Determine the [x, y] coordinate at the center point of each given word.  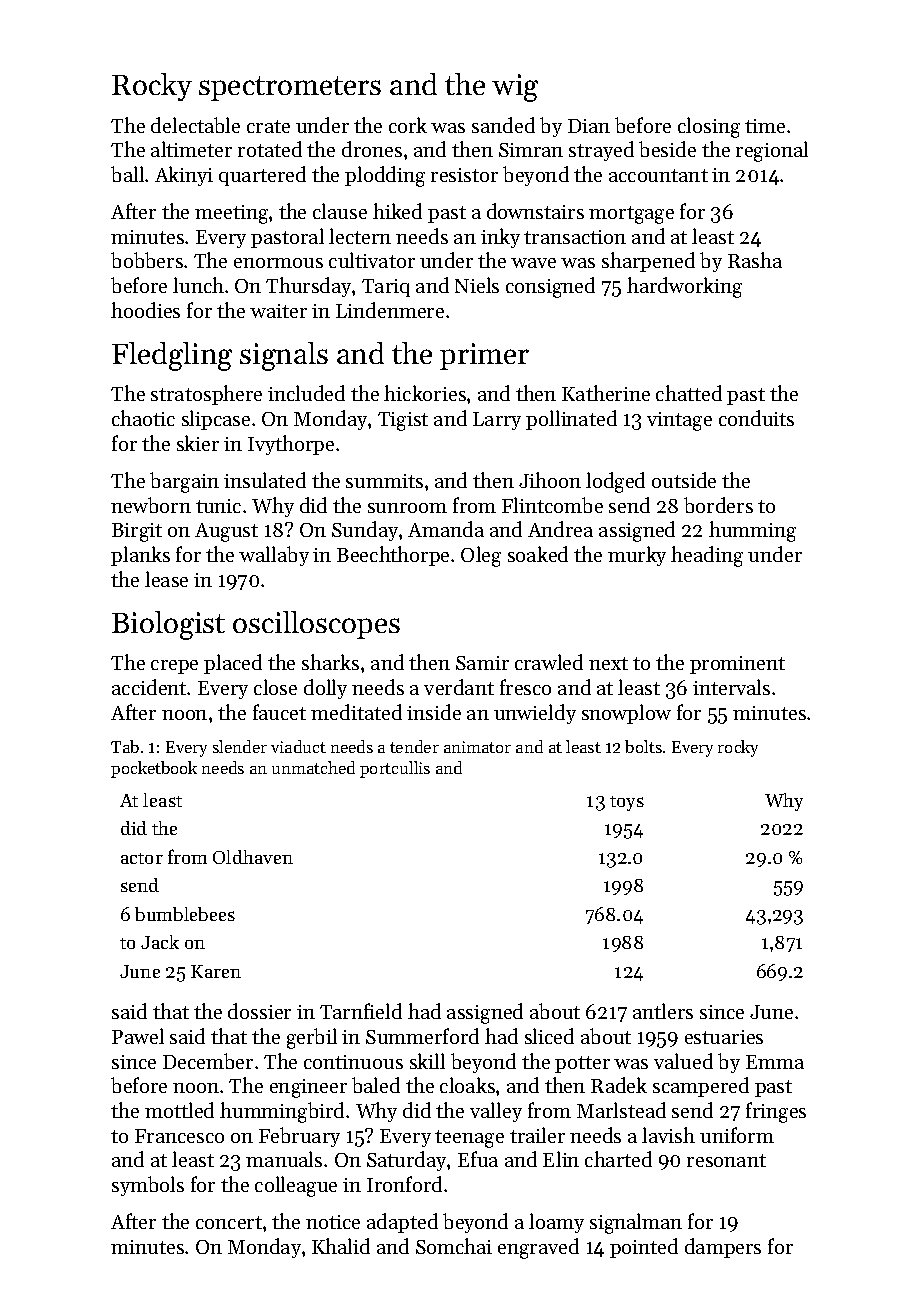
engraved [538, 1248]
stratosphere [206, 395]
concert [229, 1222]
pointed [644, 1248]
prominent [737, 665]
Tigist [403, 421]
